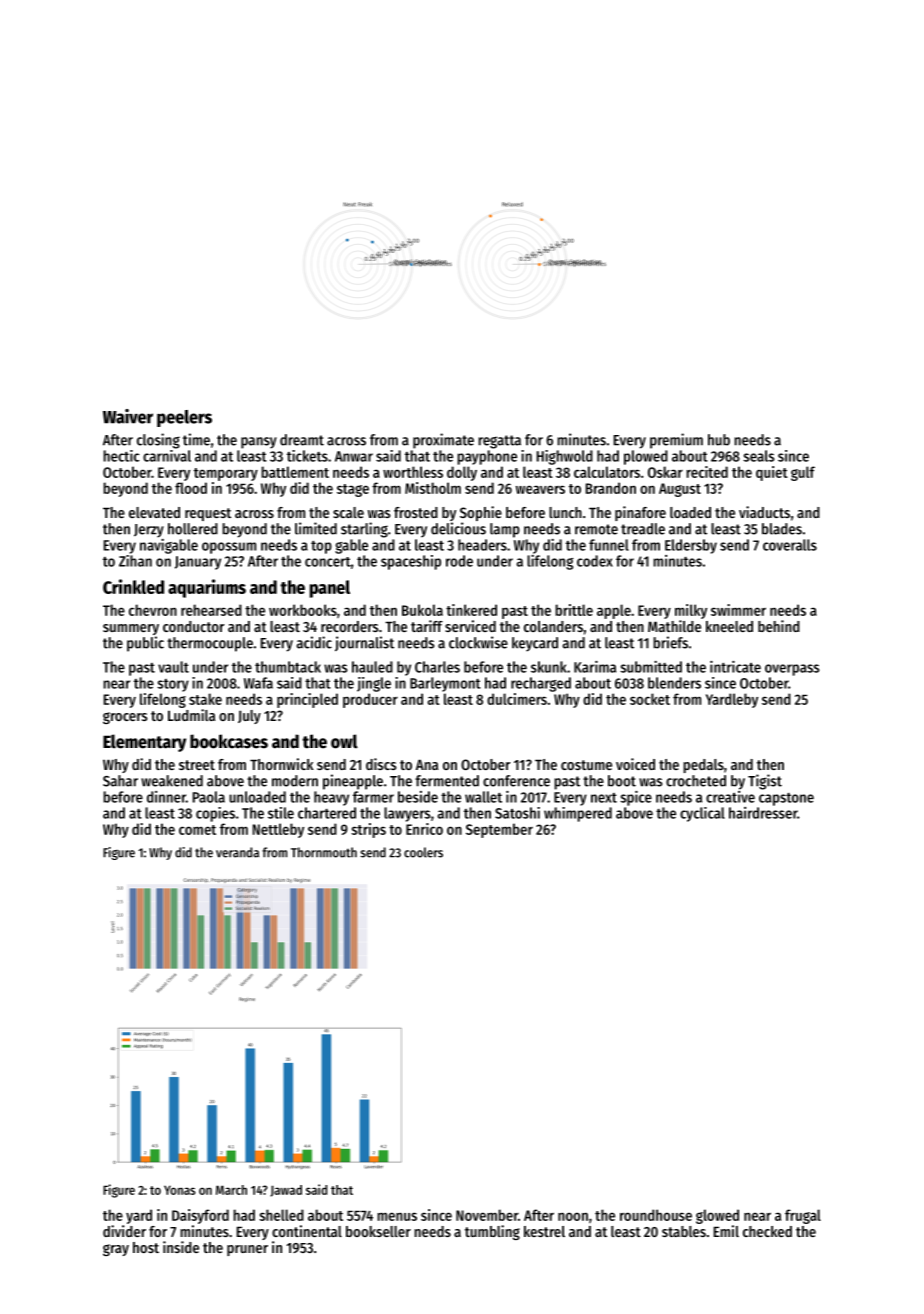 Image resolution: width=924 pixels, height=1314 pixels. What do you see at coordinates (167, 456) in the document?
I see `carnival` at bounding box center [167, 456].
